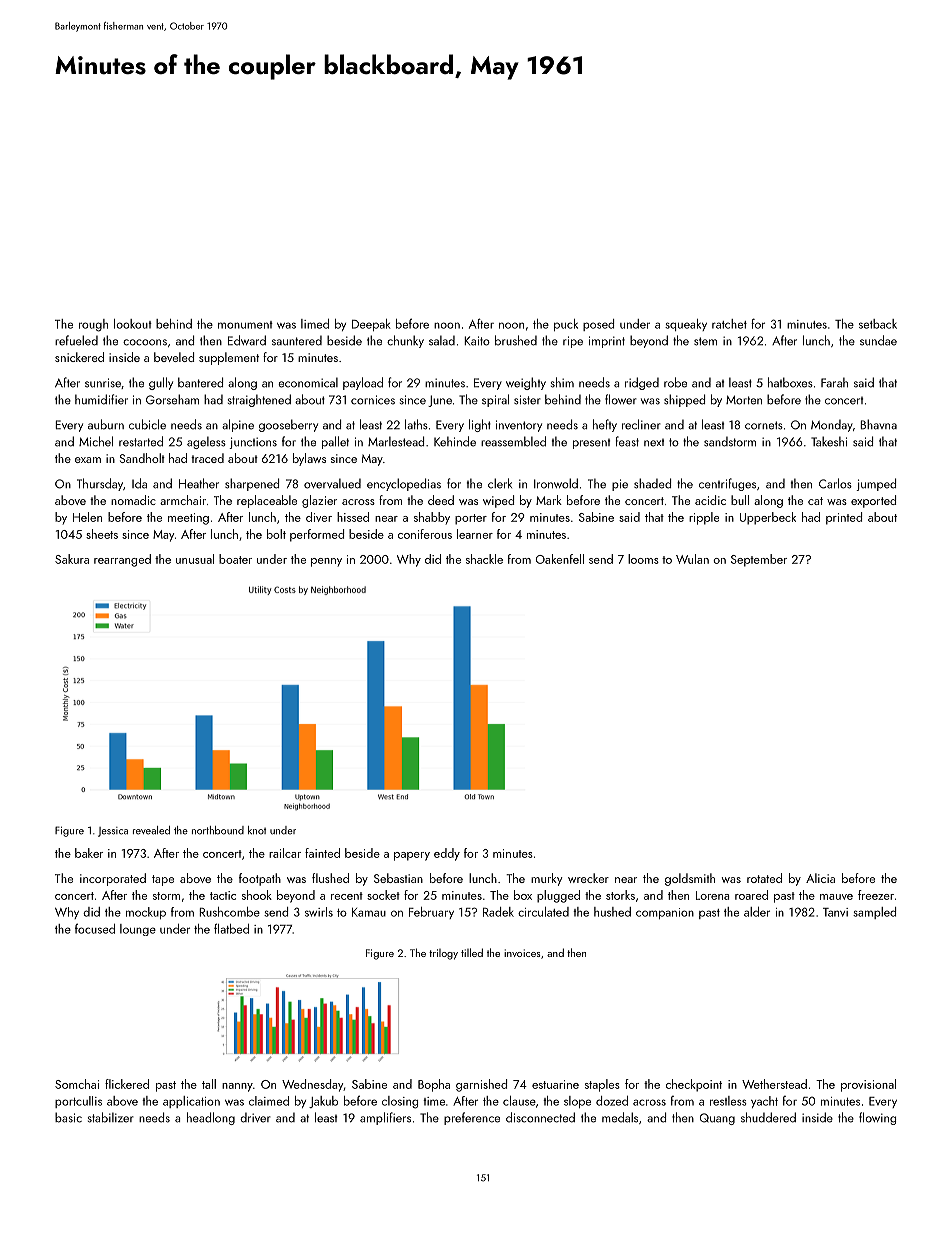 The width and height of the screenshot is (952, 1233). I want to click on traced, so click(207, 458).
